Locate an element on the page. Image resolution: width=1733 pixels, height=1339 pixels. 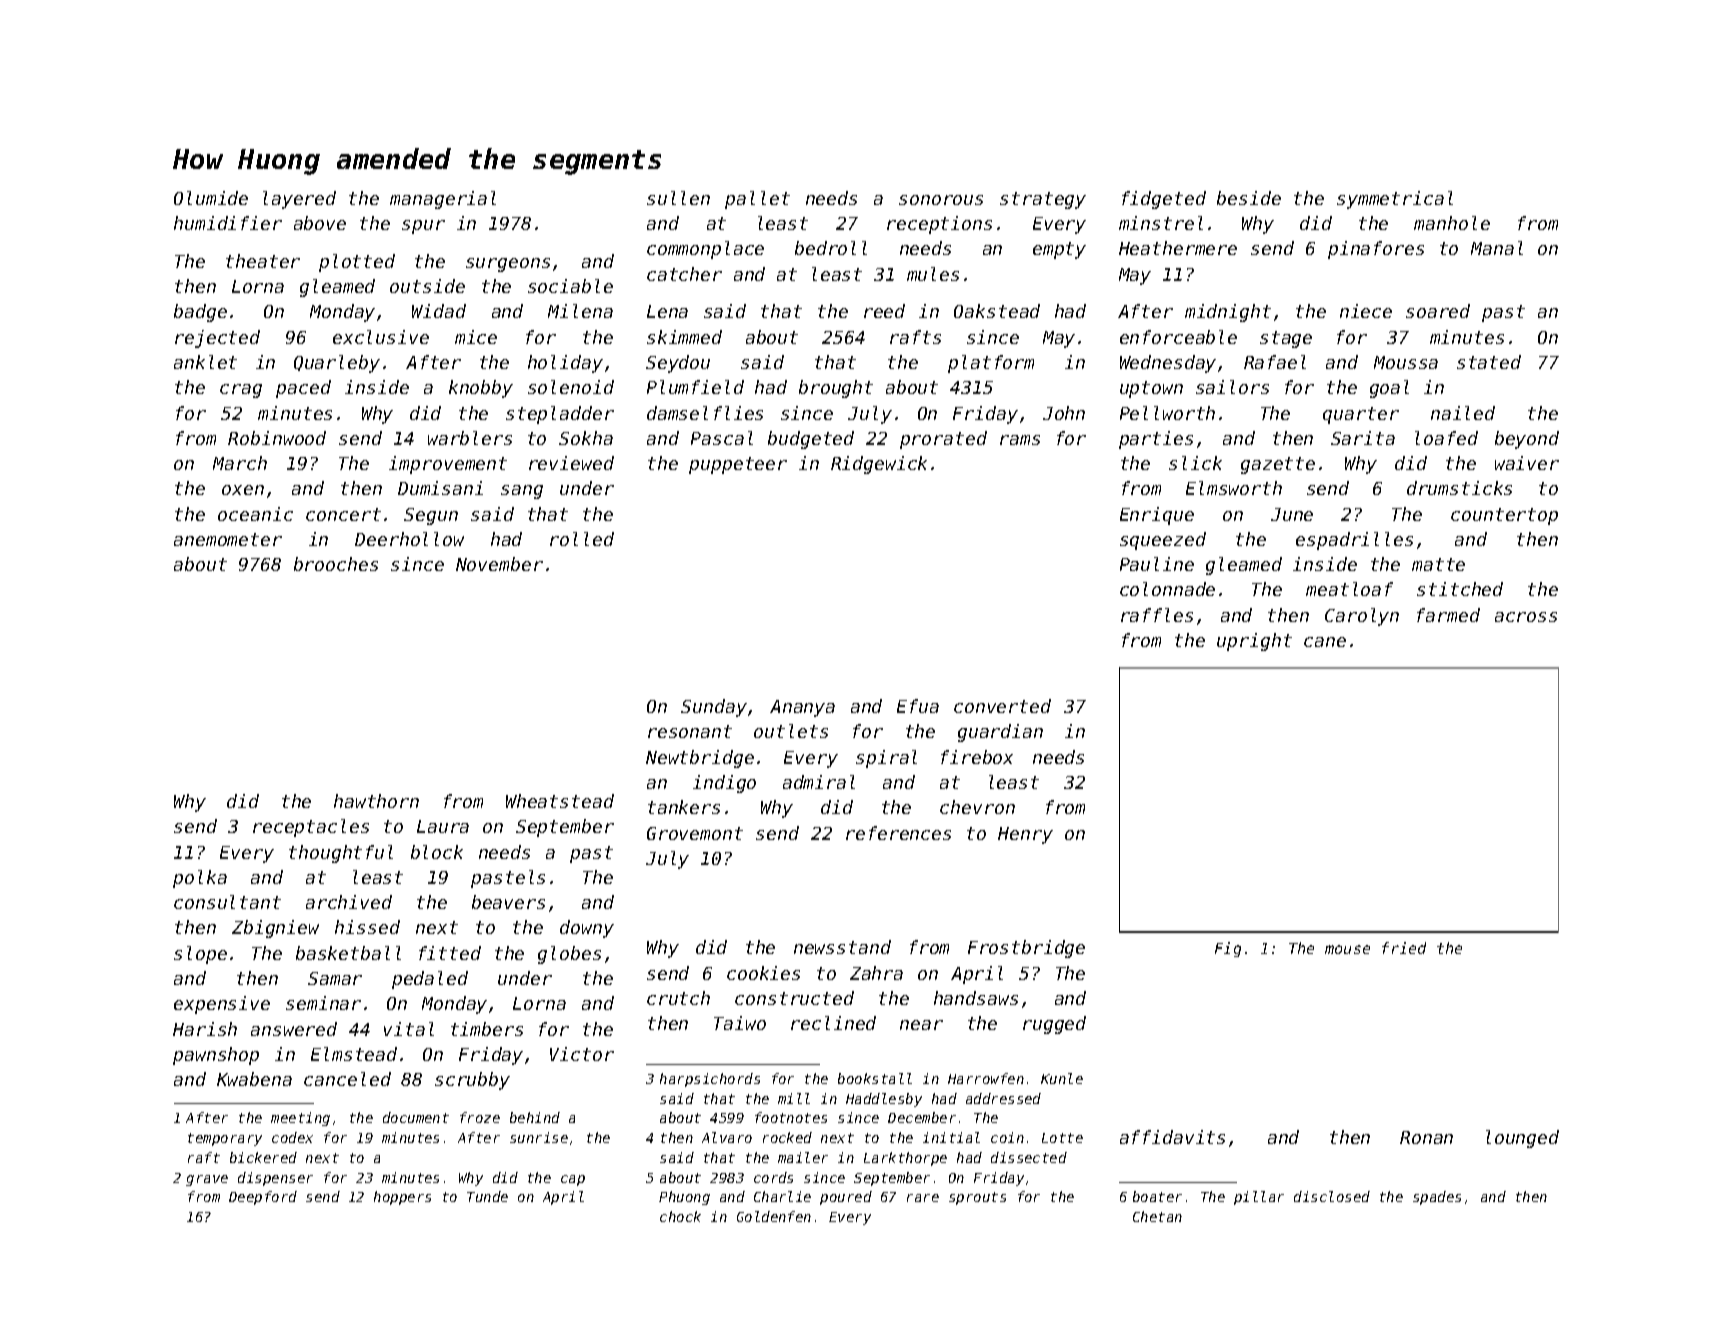
sunrise is located at coordinates (539, 1137).
